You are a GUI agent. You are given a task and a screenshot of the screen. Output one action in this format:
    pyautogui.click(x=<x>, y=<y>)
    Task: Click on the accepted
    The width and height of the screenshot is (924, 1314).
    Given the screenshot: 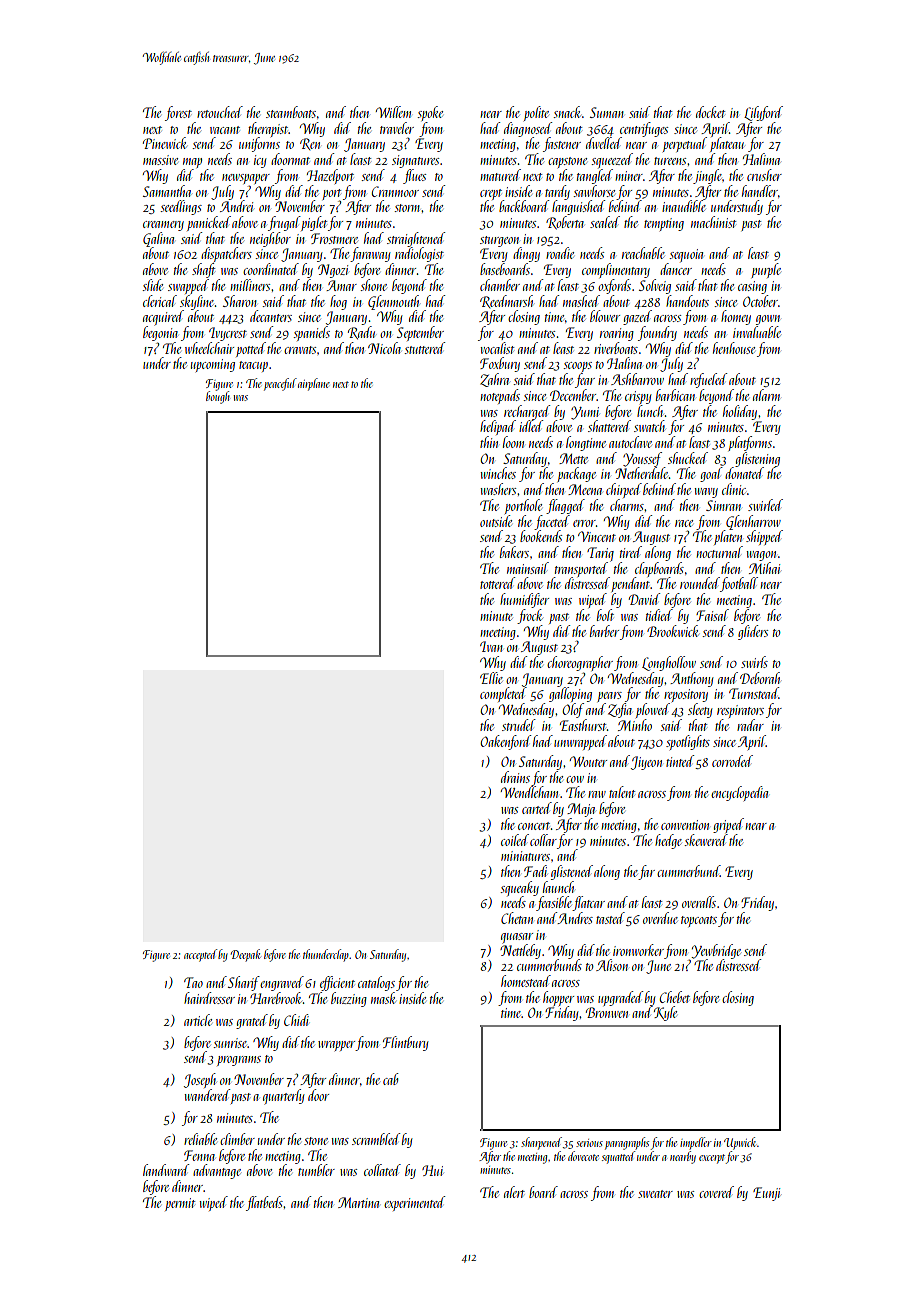 What is the action you would take?
    pyautogui.click(x=200, y=955)
